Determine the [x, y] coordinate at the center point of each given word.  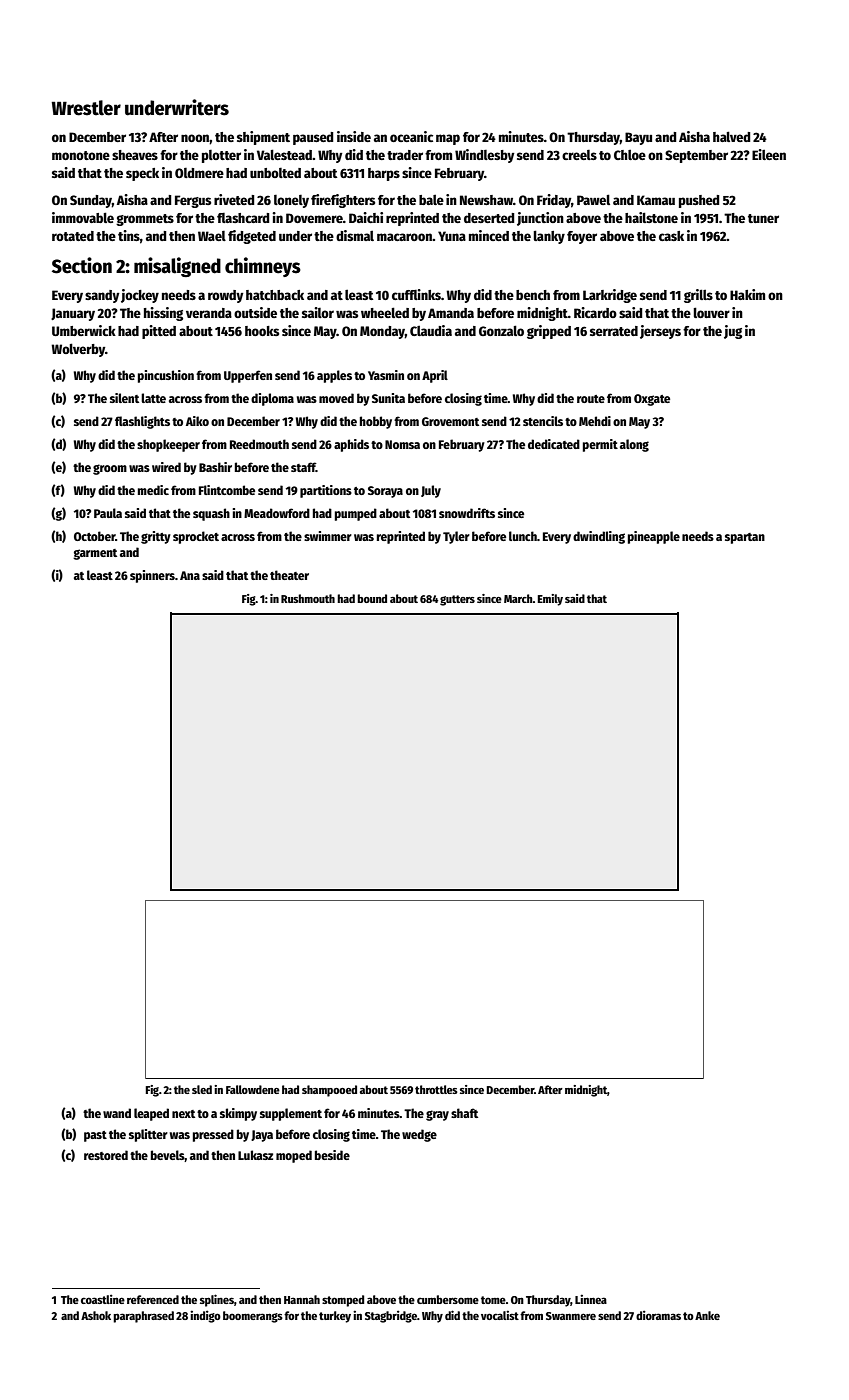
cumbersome [448, 1299]
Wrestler [86, 108]
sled [202, 1089]
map [448, 139]
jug [733, 332]
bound [372, 598]
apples [334, 376]
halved [731, 136]
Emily [550, 600]
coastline [103, 1299]
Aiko [197, 421]
